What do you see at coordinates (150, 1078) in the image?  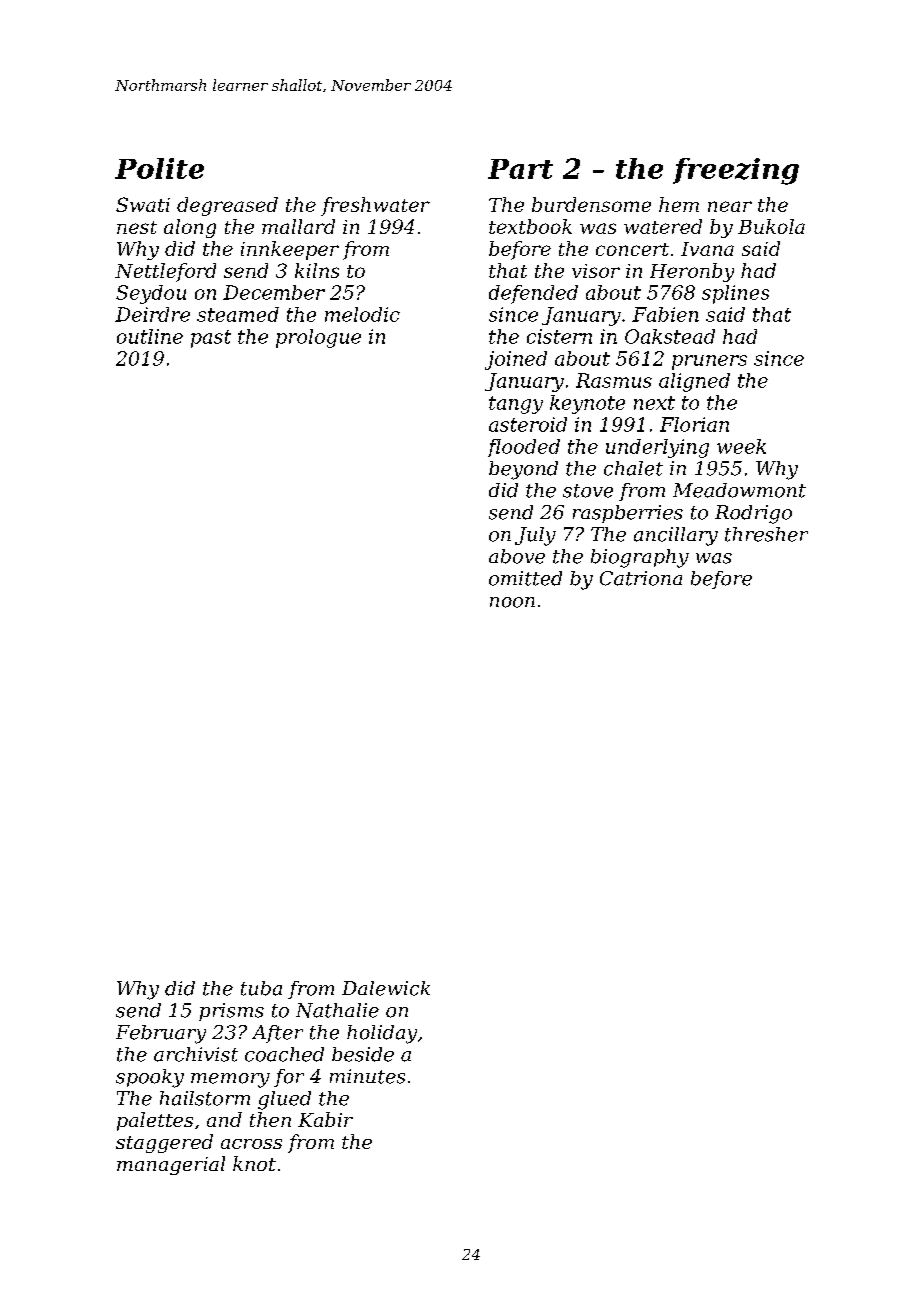 I see `spooky` at bounding box center [150, 1078].
